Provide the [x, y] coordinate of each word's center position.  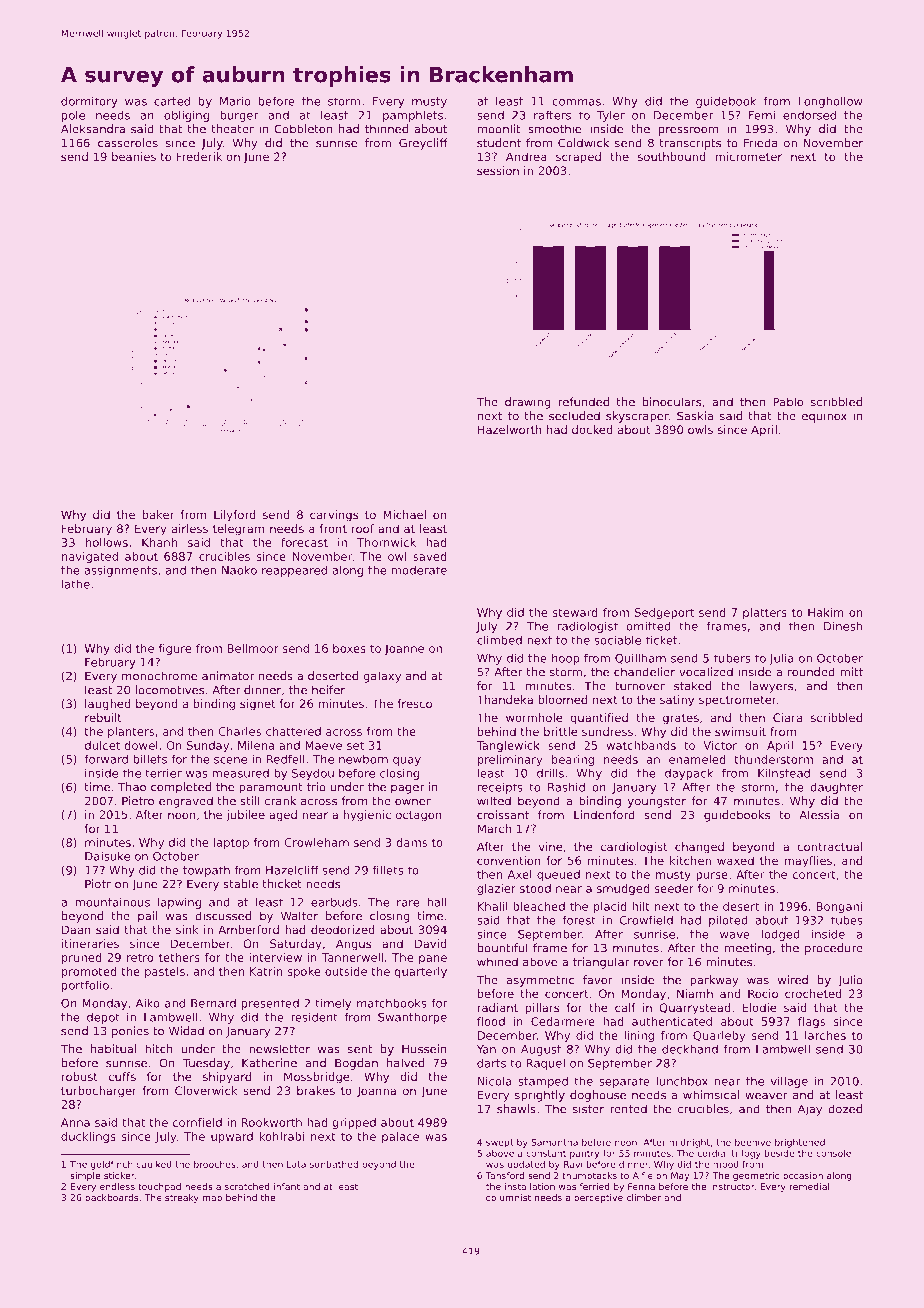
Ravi [573, 1164]
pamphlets [413, 116]
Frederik [199, 156]
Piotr [98, 884]
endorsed [809, 115]
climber [644, 1197]
